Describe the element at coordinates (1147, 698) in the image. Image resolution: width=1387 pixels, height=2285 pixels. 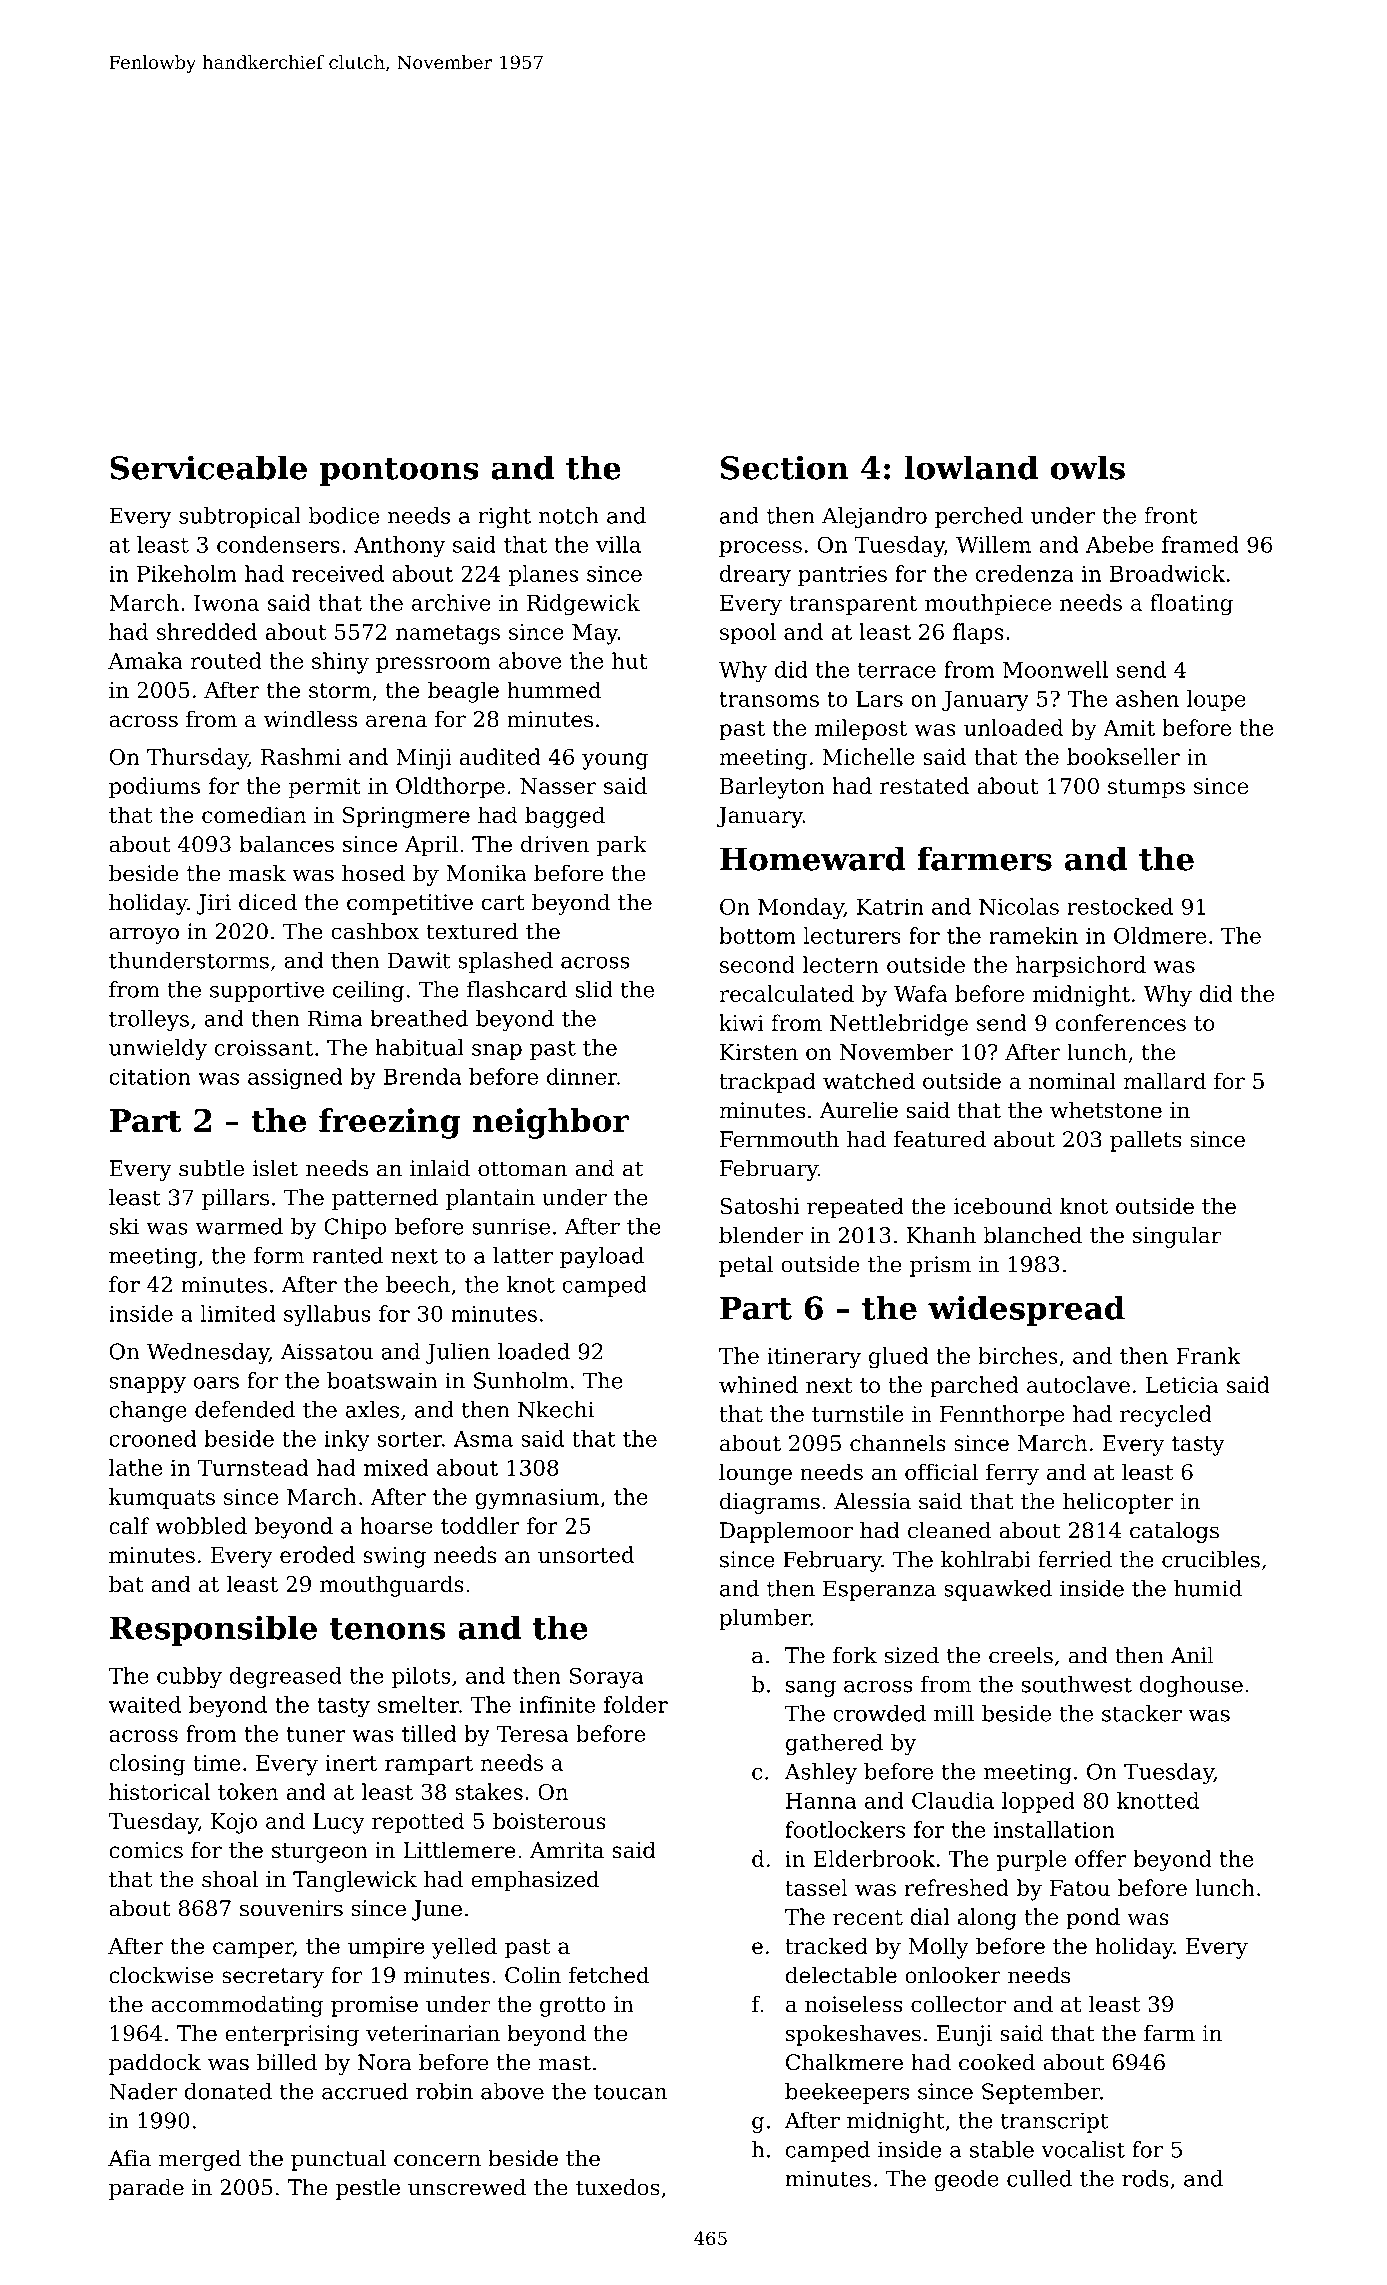
I see `ashen` at that location.
